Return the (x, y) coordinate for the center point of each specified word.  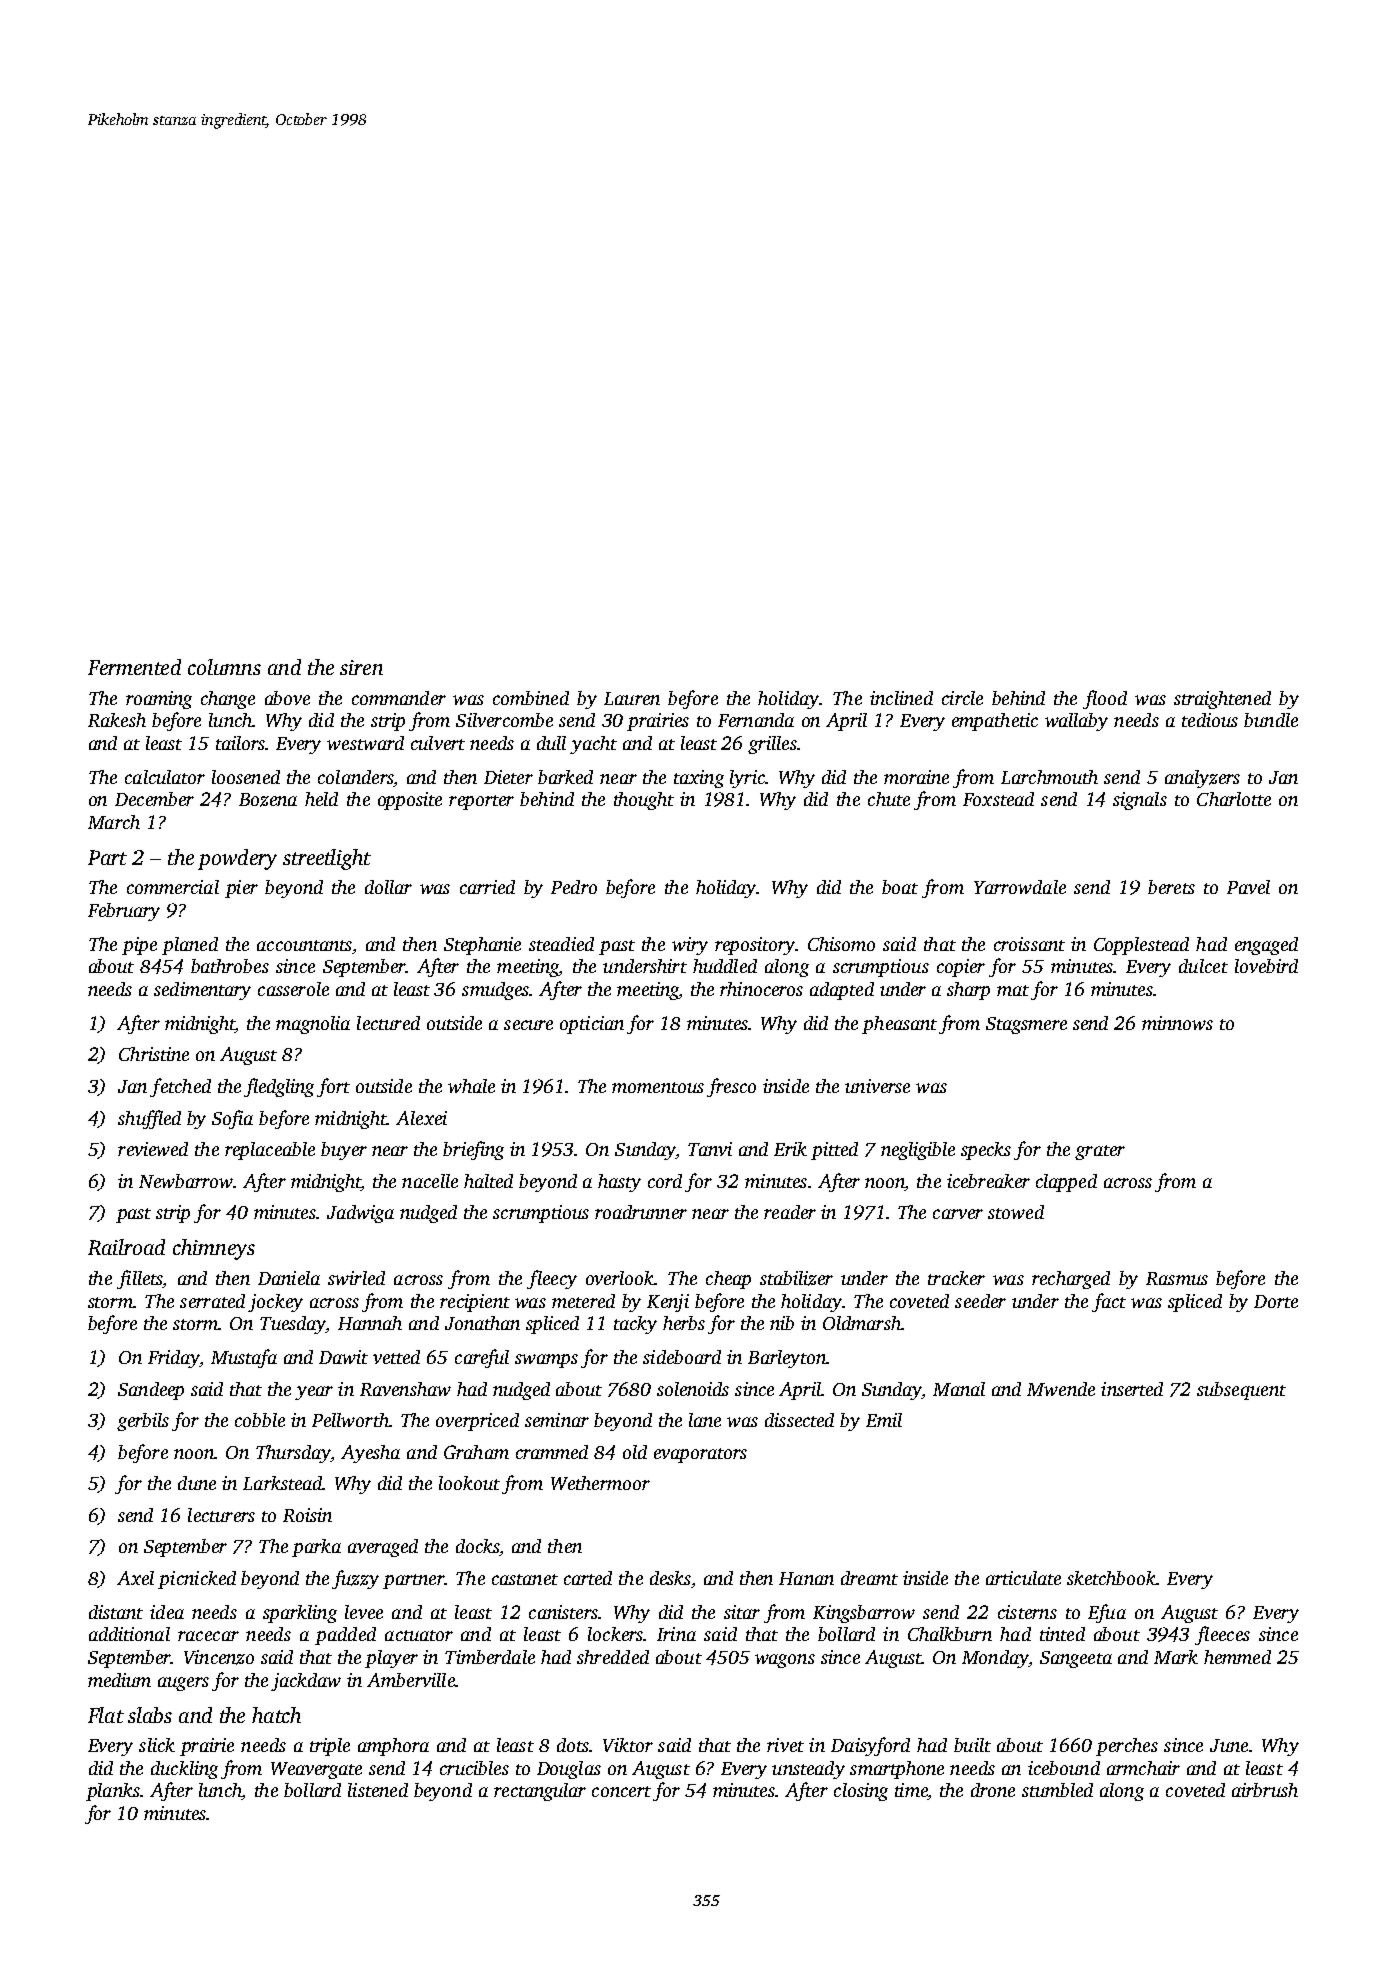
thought (644, 801)
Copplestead (1141, 946)
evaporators (700, 1455)
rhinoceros (761, 989)
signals (1140, 801)
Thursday (293, 1454)
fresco (731, 1087)
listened (378, 1790)
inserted (1132, 1389)
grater (1100, 1152)
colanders (355, 777)
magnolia (313, 1025)
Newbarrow (186, 1181)
